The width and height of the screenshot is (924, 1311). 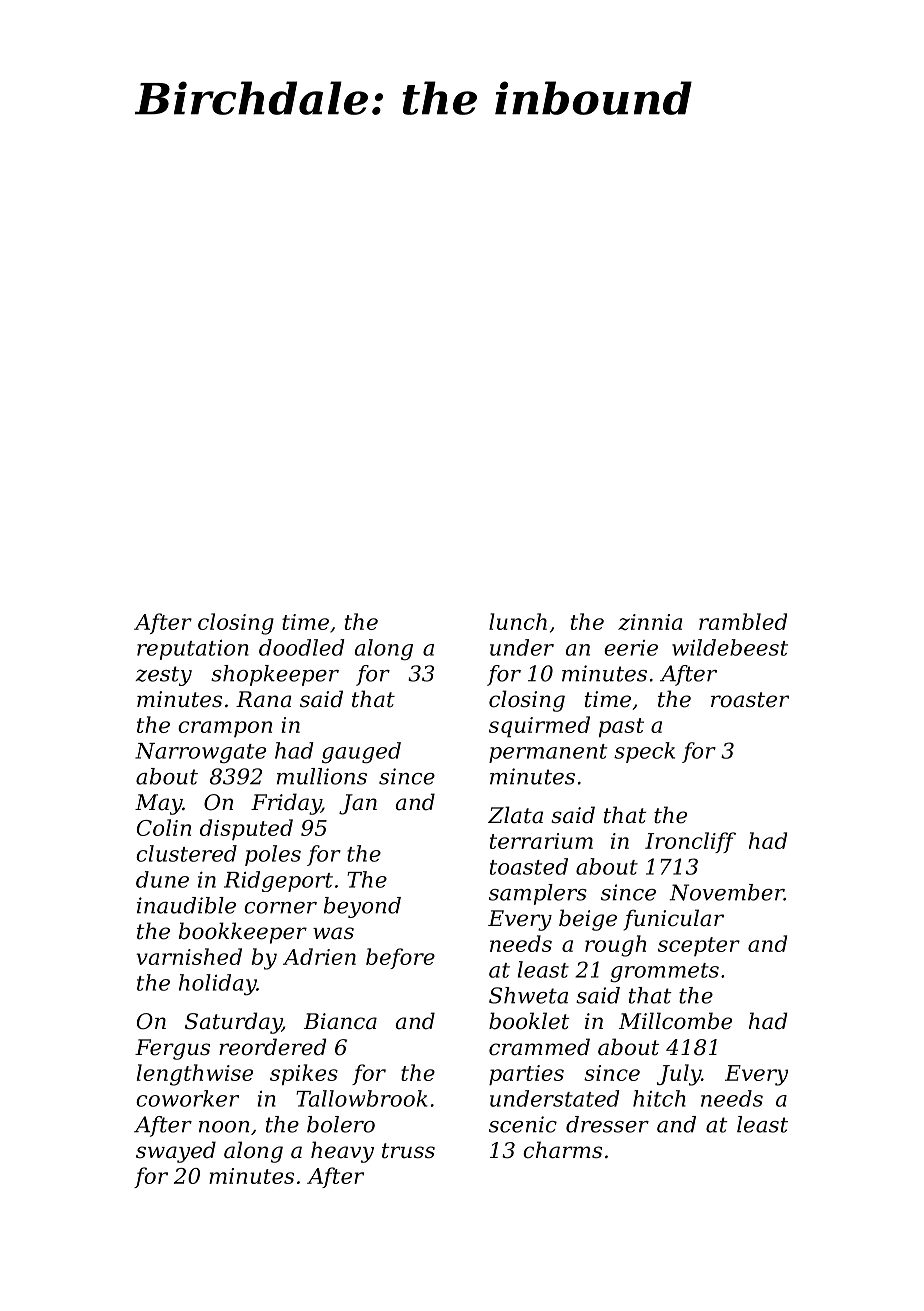 What do you see at coordinates (518, 621) in the screenshot?
I see `lunch` at bounding box center [518, 621].
